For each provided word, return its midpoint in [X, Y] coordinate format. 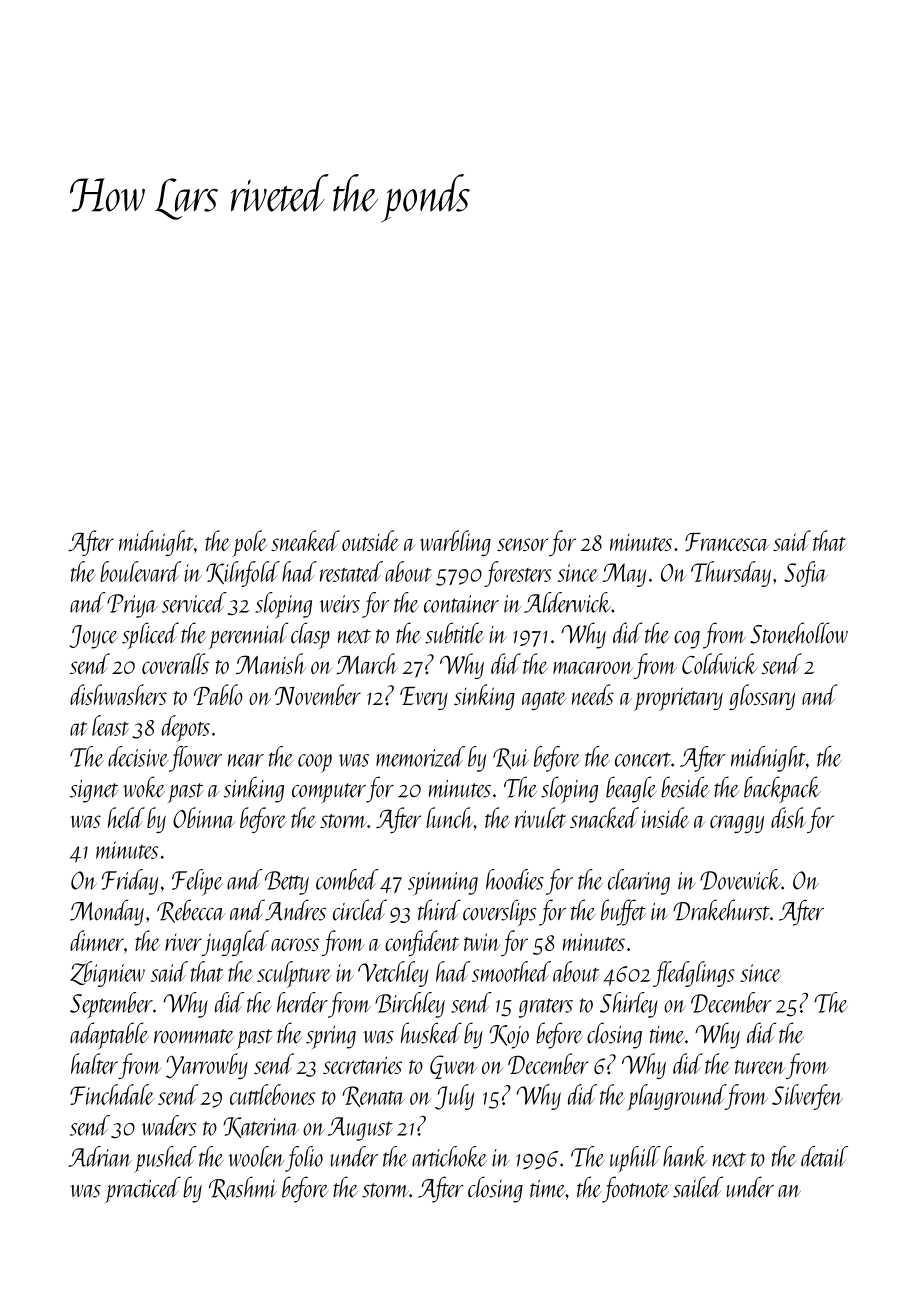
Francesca [727, 542]
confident [422, 943]
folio [304, 1159]
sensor [522, 544]
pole [249, 543]
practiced [143, 1189]
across [295, 944]
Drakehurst [721, 910]
